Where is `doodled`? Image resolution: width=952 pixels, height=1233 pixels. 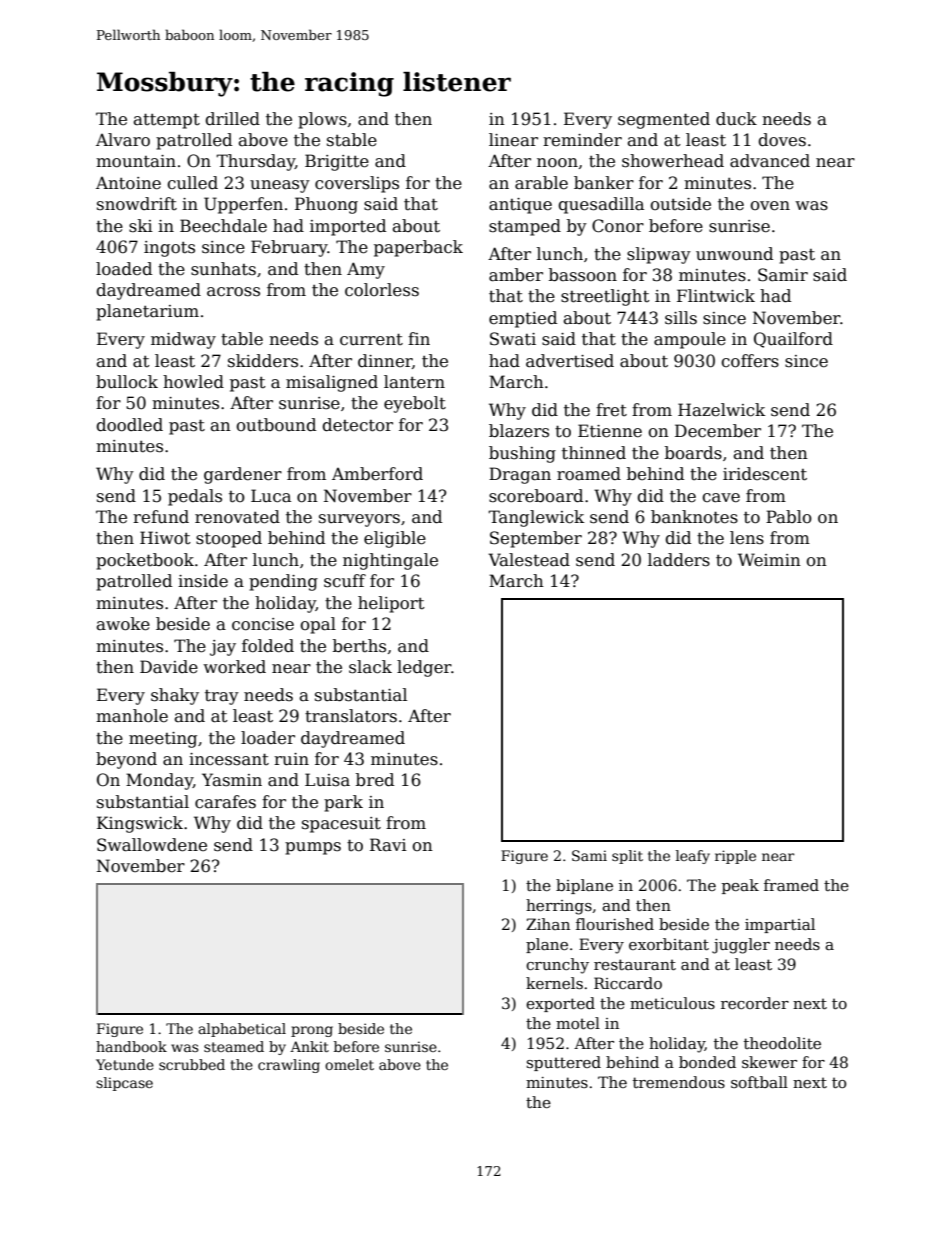 doodled is located at coordinates (129, 425).
